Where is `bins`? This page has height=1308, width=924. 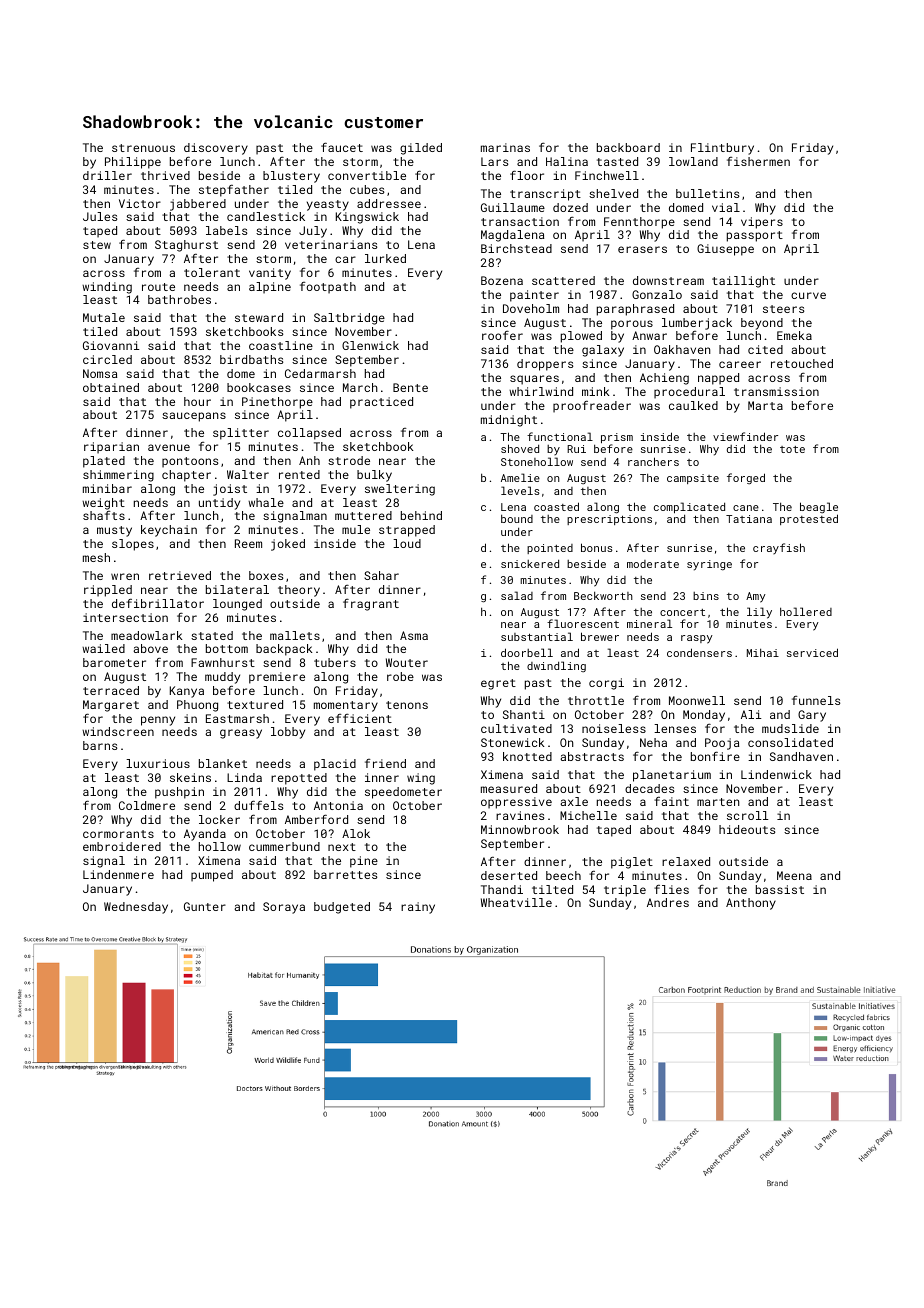
bins is located at coordinates (706, 596).
